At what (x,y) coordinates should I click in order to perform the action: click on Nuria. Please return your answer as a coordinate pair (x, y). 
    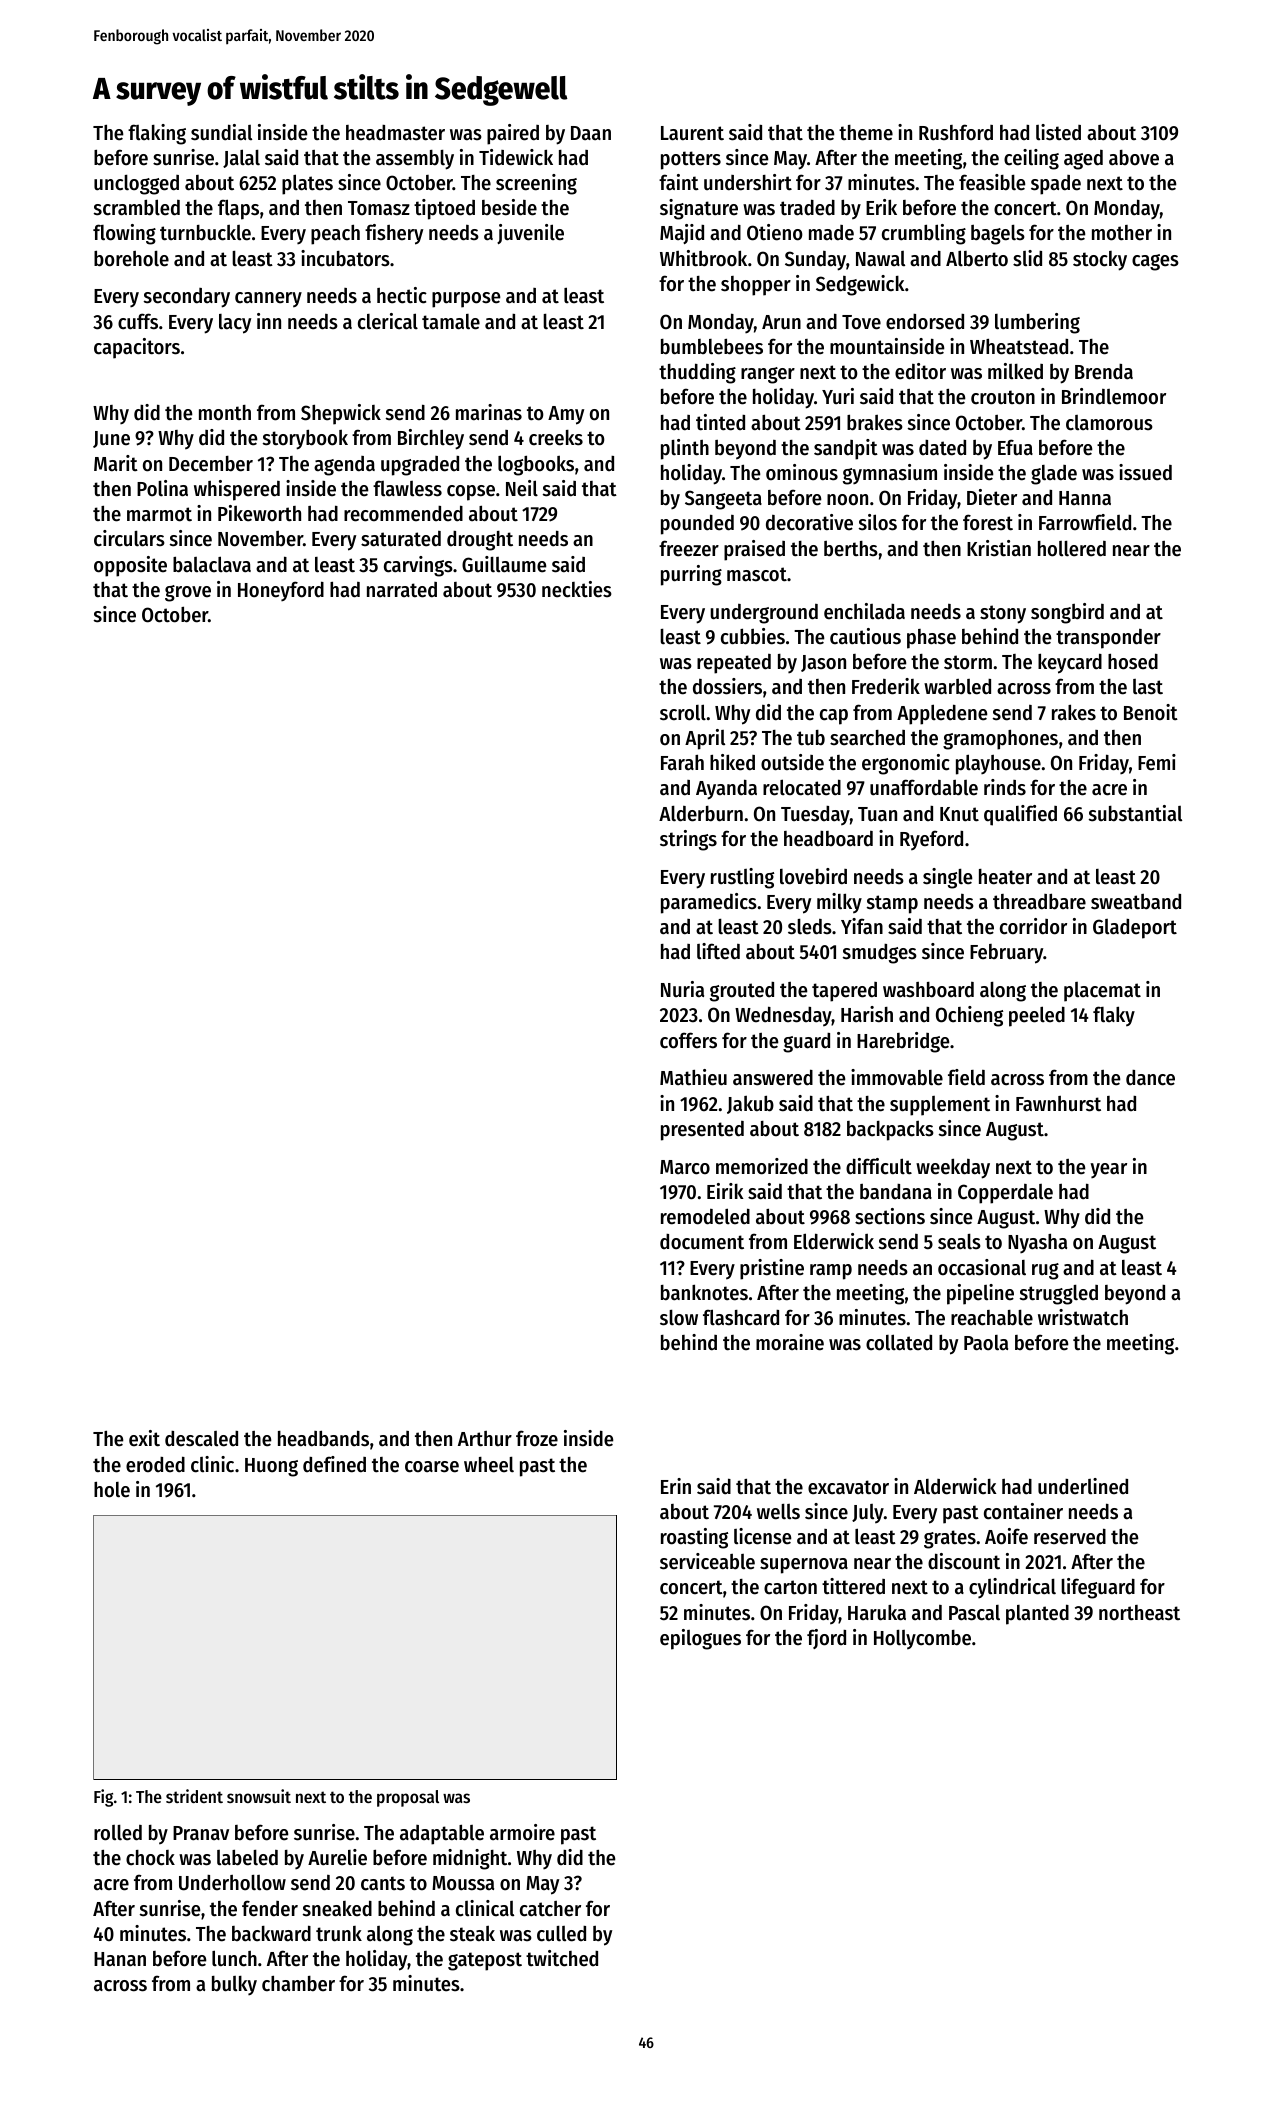
    Looking at the image, I should click on (682, 989).
